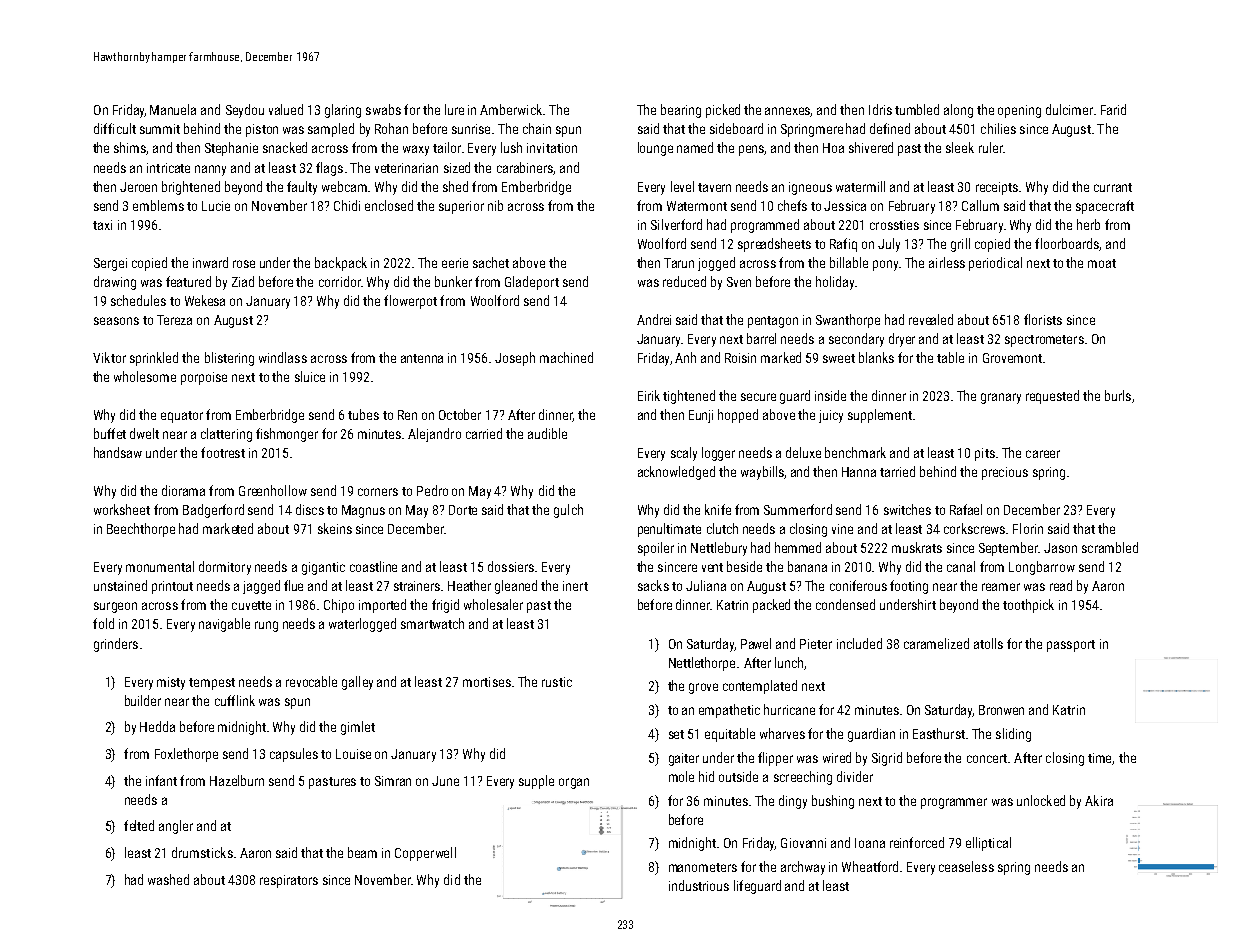 This screenshot has height=952, width=1233. I want to click on empathetic, so click(729, 711).
